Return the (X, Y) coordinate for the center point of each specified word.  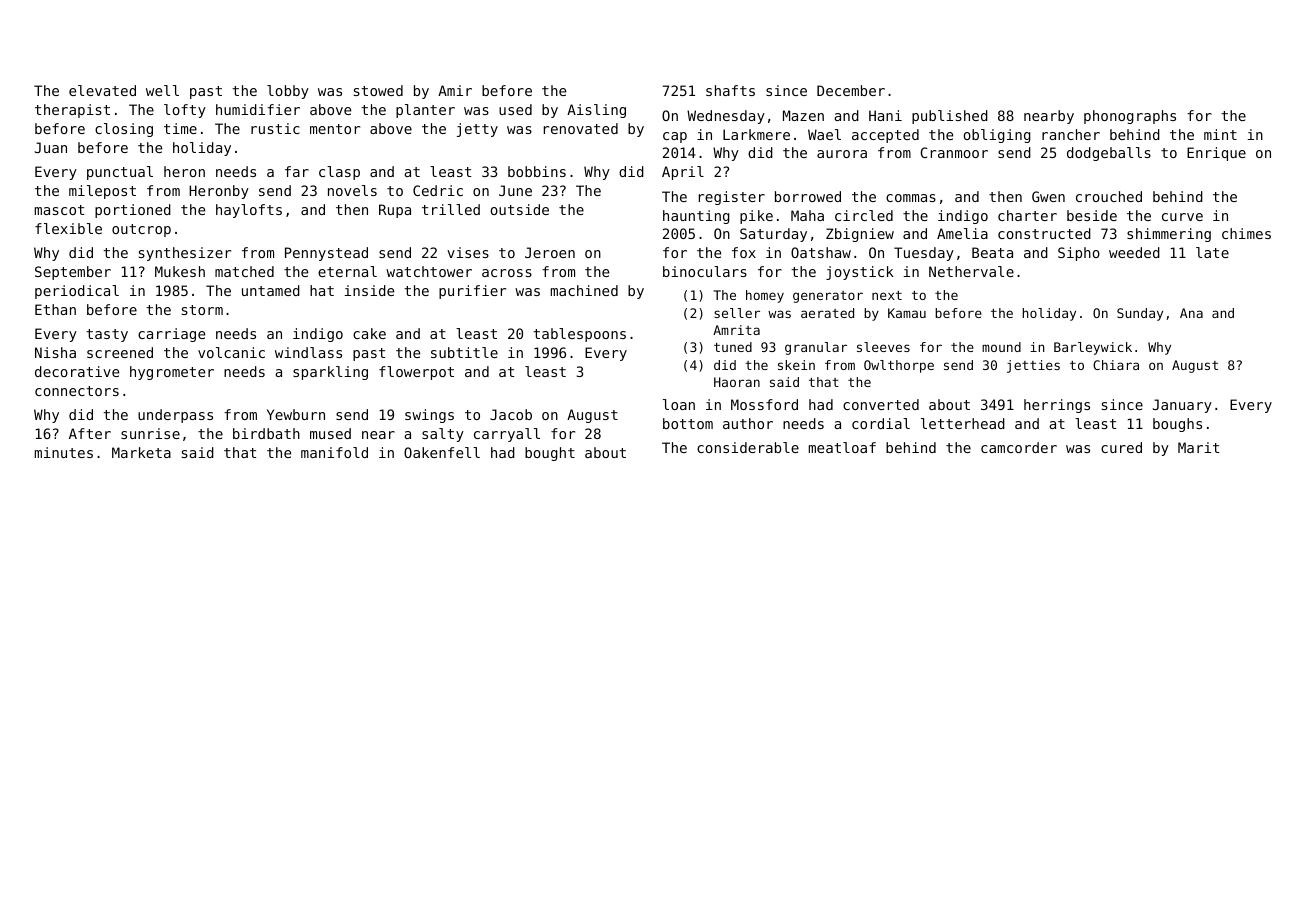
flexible (68, 228)
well (162, 90)
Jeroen (550, 252)
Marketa (141, 452)
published (950, 117)
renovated (581, 128)
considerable (748, 447)
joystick (860, 273)
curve (1182, 217)
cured (1121, 447)
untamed (271, 290)
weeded (1134, 252)
